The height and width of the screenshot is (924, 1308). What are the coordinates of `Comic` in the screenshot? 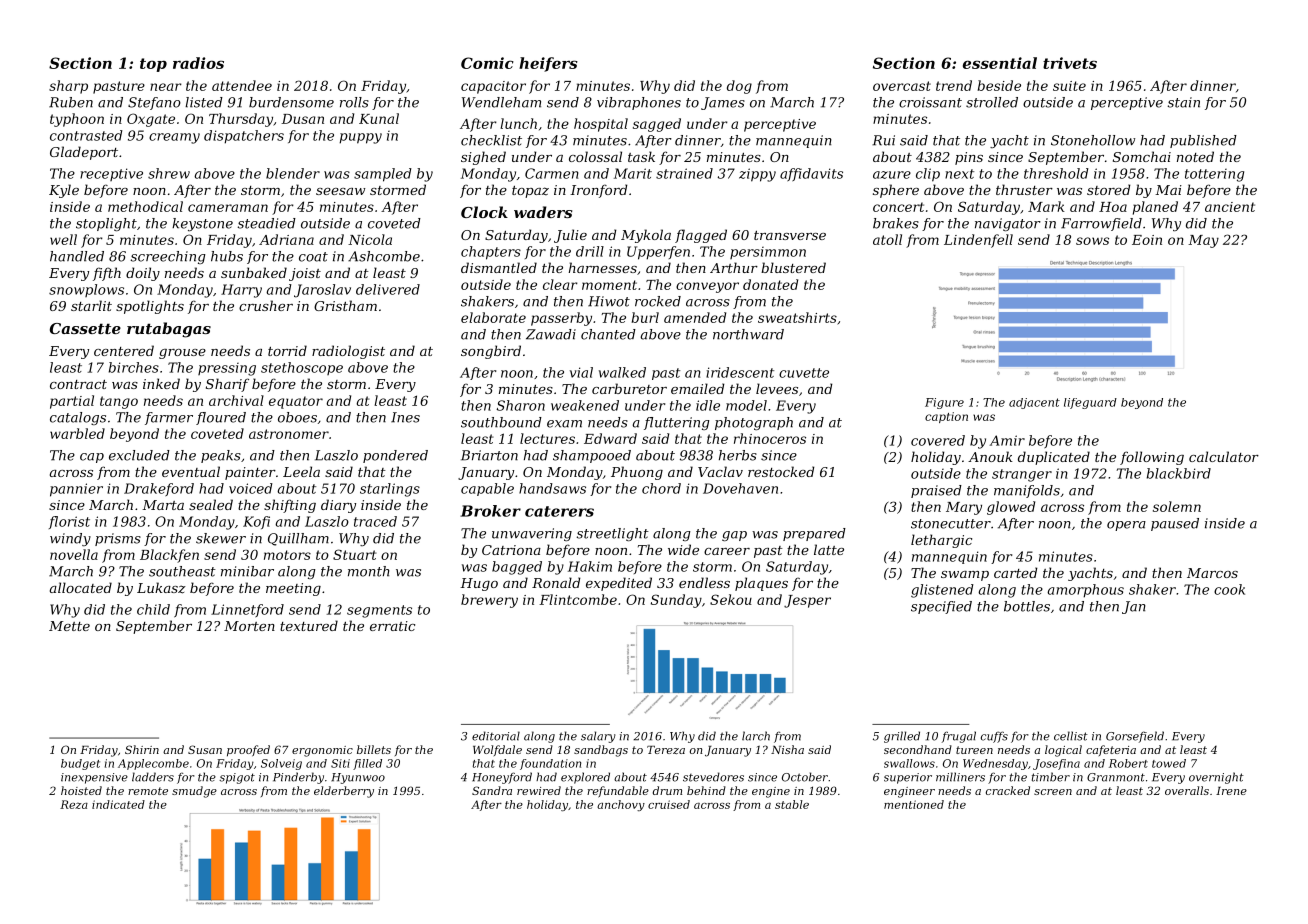 It's located at (487, 63).
